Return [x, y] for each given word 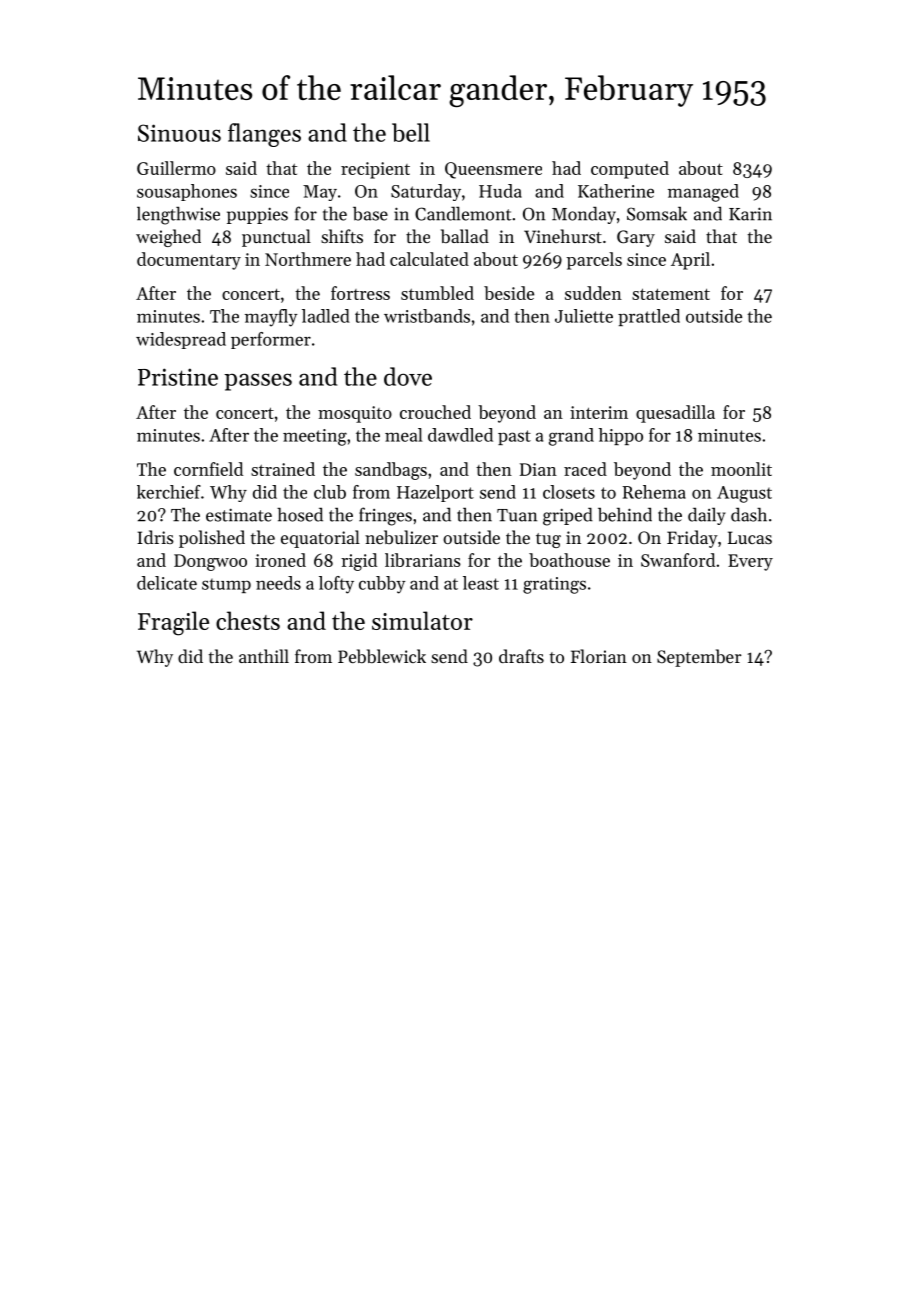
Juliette [584, 316]
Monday [584, 215]
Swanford [678, 560]
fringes [385, 516]
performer [271, 340]
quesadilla [675, 414]
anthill [264, 656]
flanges [264, 135]
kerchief [169, 492]
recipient [375, 170]
